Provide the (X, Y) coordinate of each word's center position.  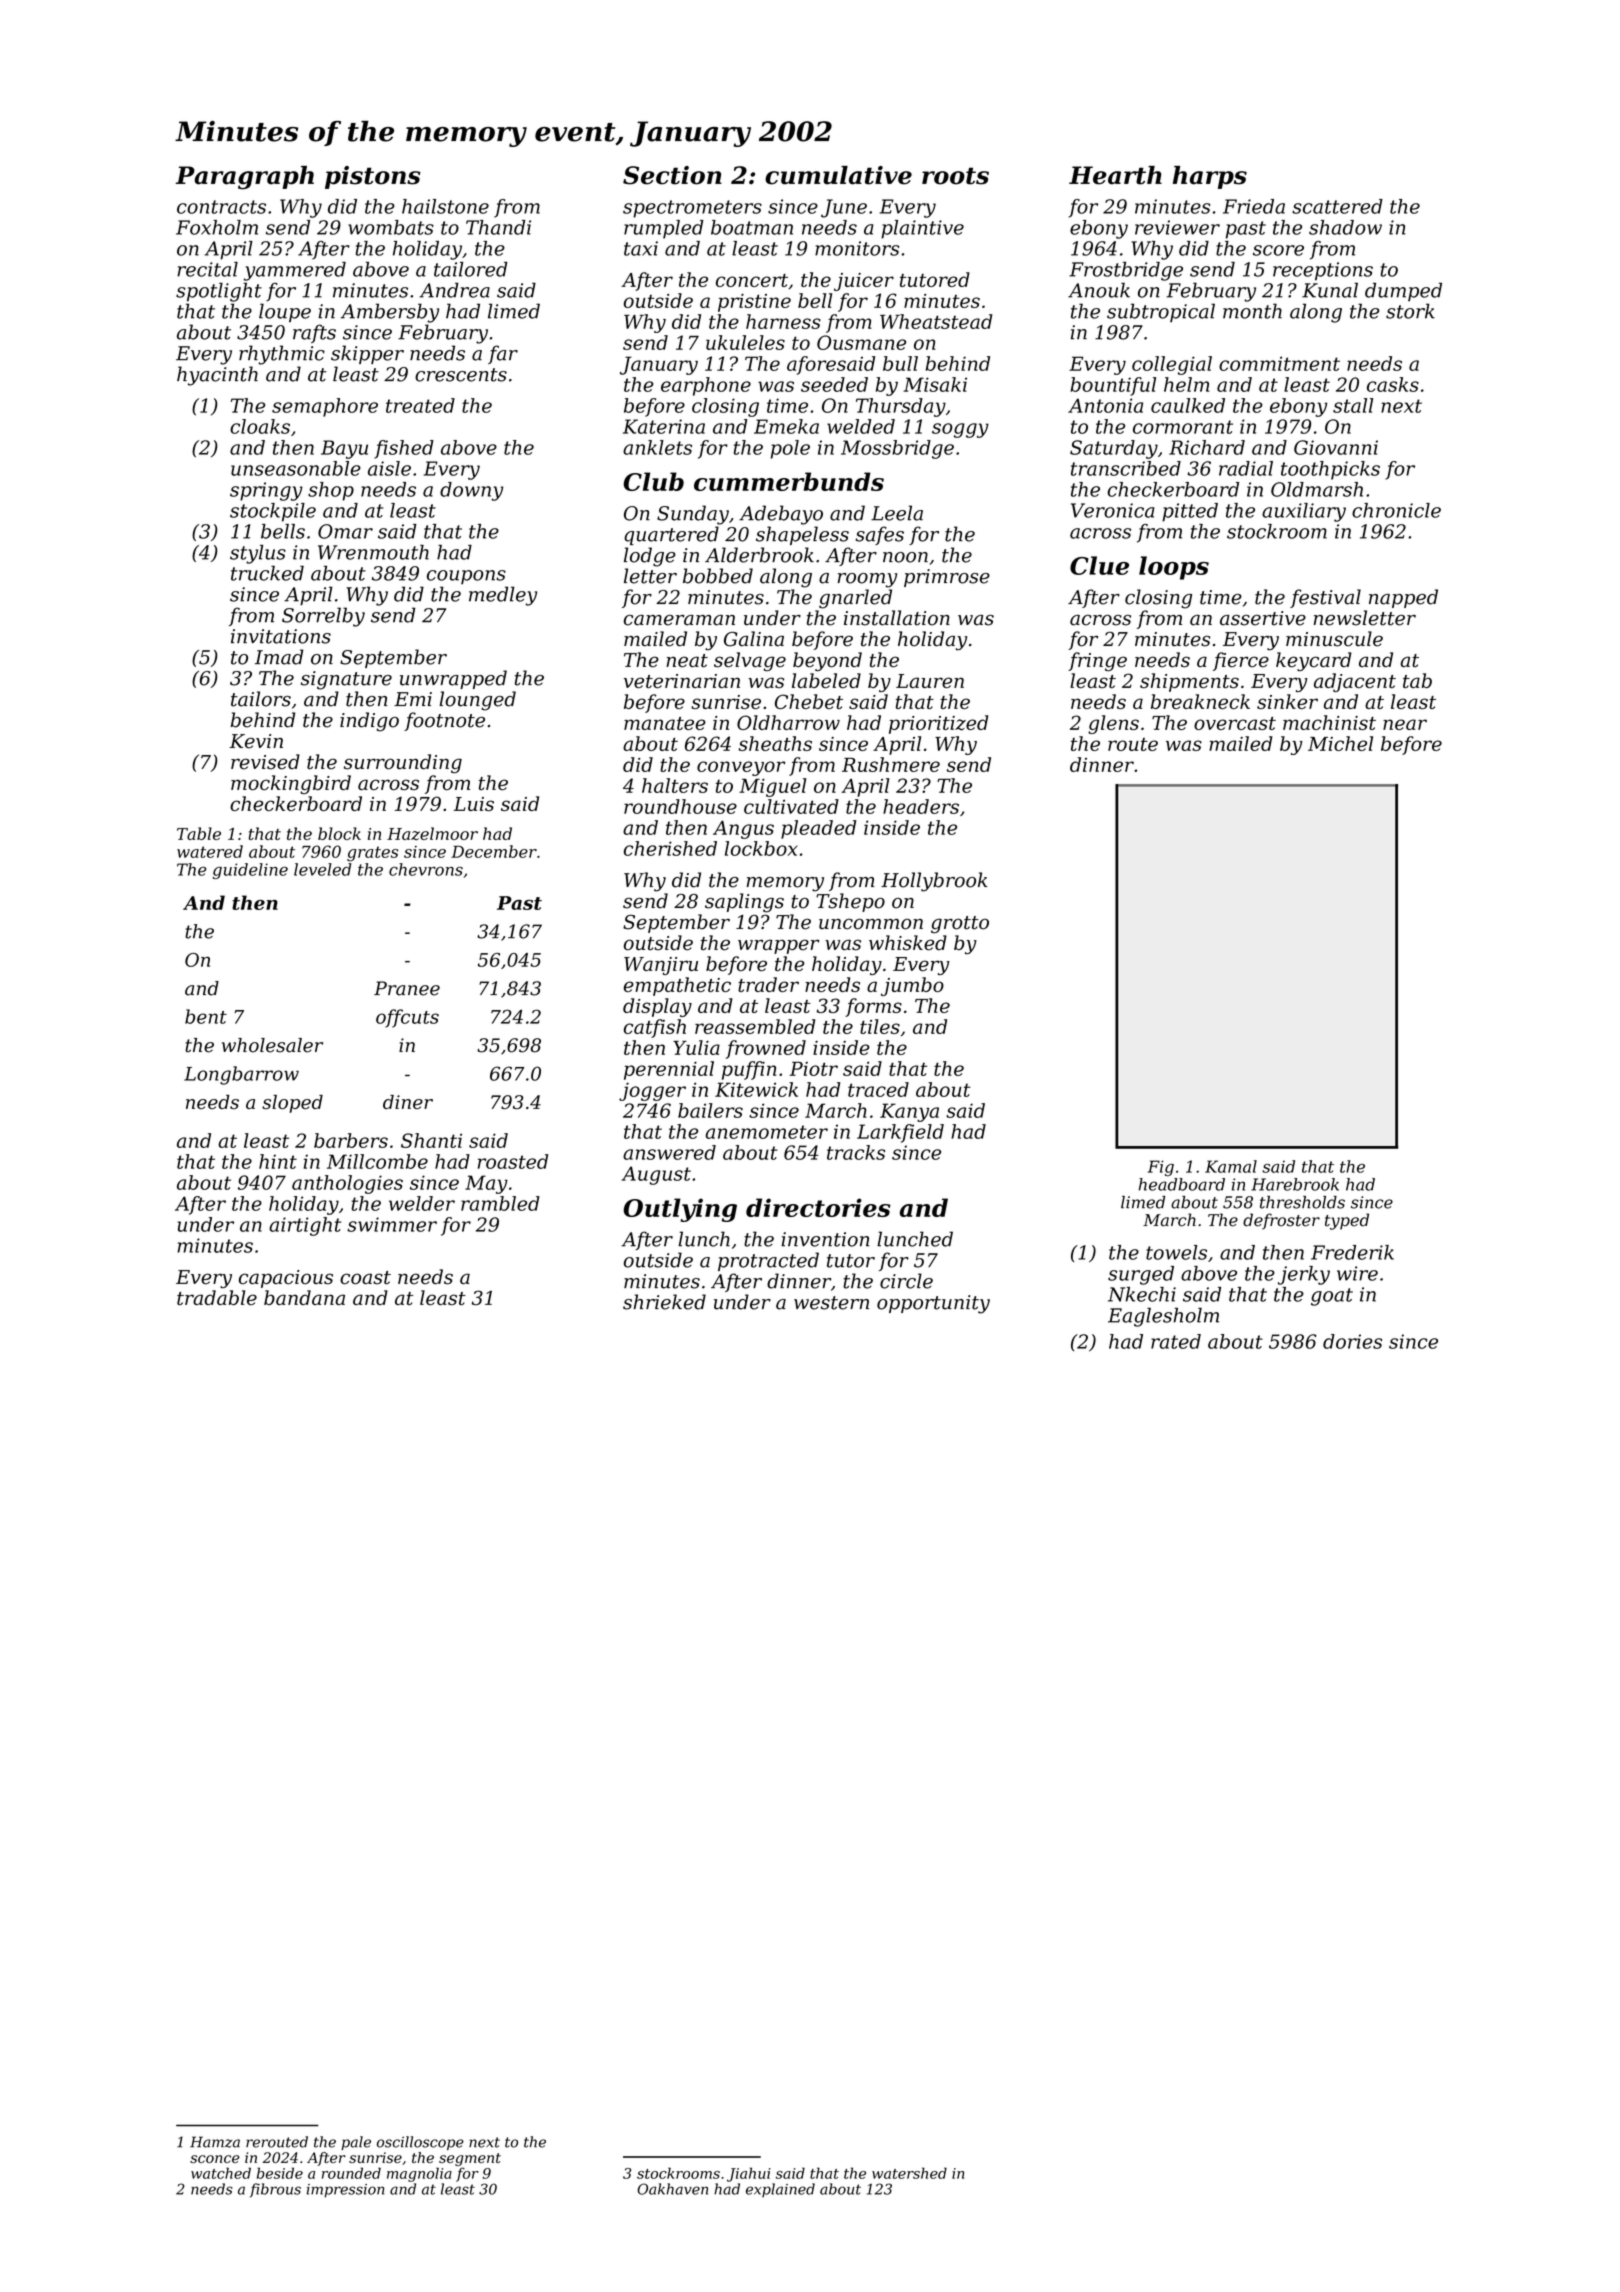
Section (672, 175)
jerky (1304, 1275)
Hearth (1115, 175)
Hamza (215, 2142)
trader (768, 984)
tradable (217, 1297)
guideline (250, 871)
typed (1347, 1221)
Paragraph (245, 178)
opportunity (933, 1304)
